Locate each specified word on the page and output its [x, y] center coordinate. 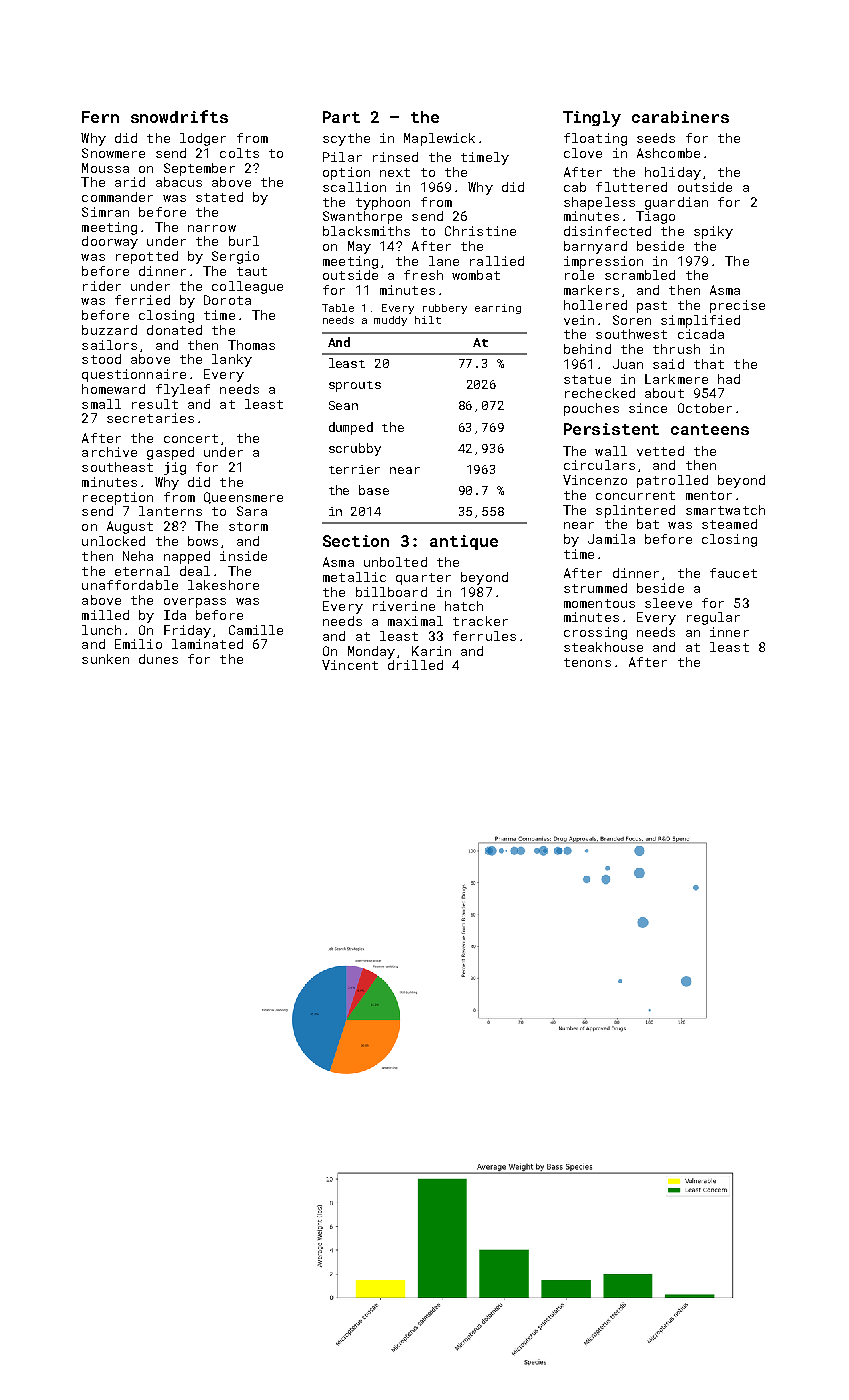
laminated [207, 644]
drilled [415, 665]
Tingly [592, 119]
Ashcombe [668, 153]
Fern [100, 117]
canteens [710, 429]
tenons [587, 662]
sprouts [355, 386]
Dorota [227, 300]
